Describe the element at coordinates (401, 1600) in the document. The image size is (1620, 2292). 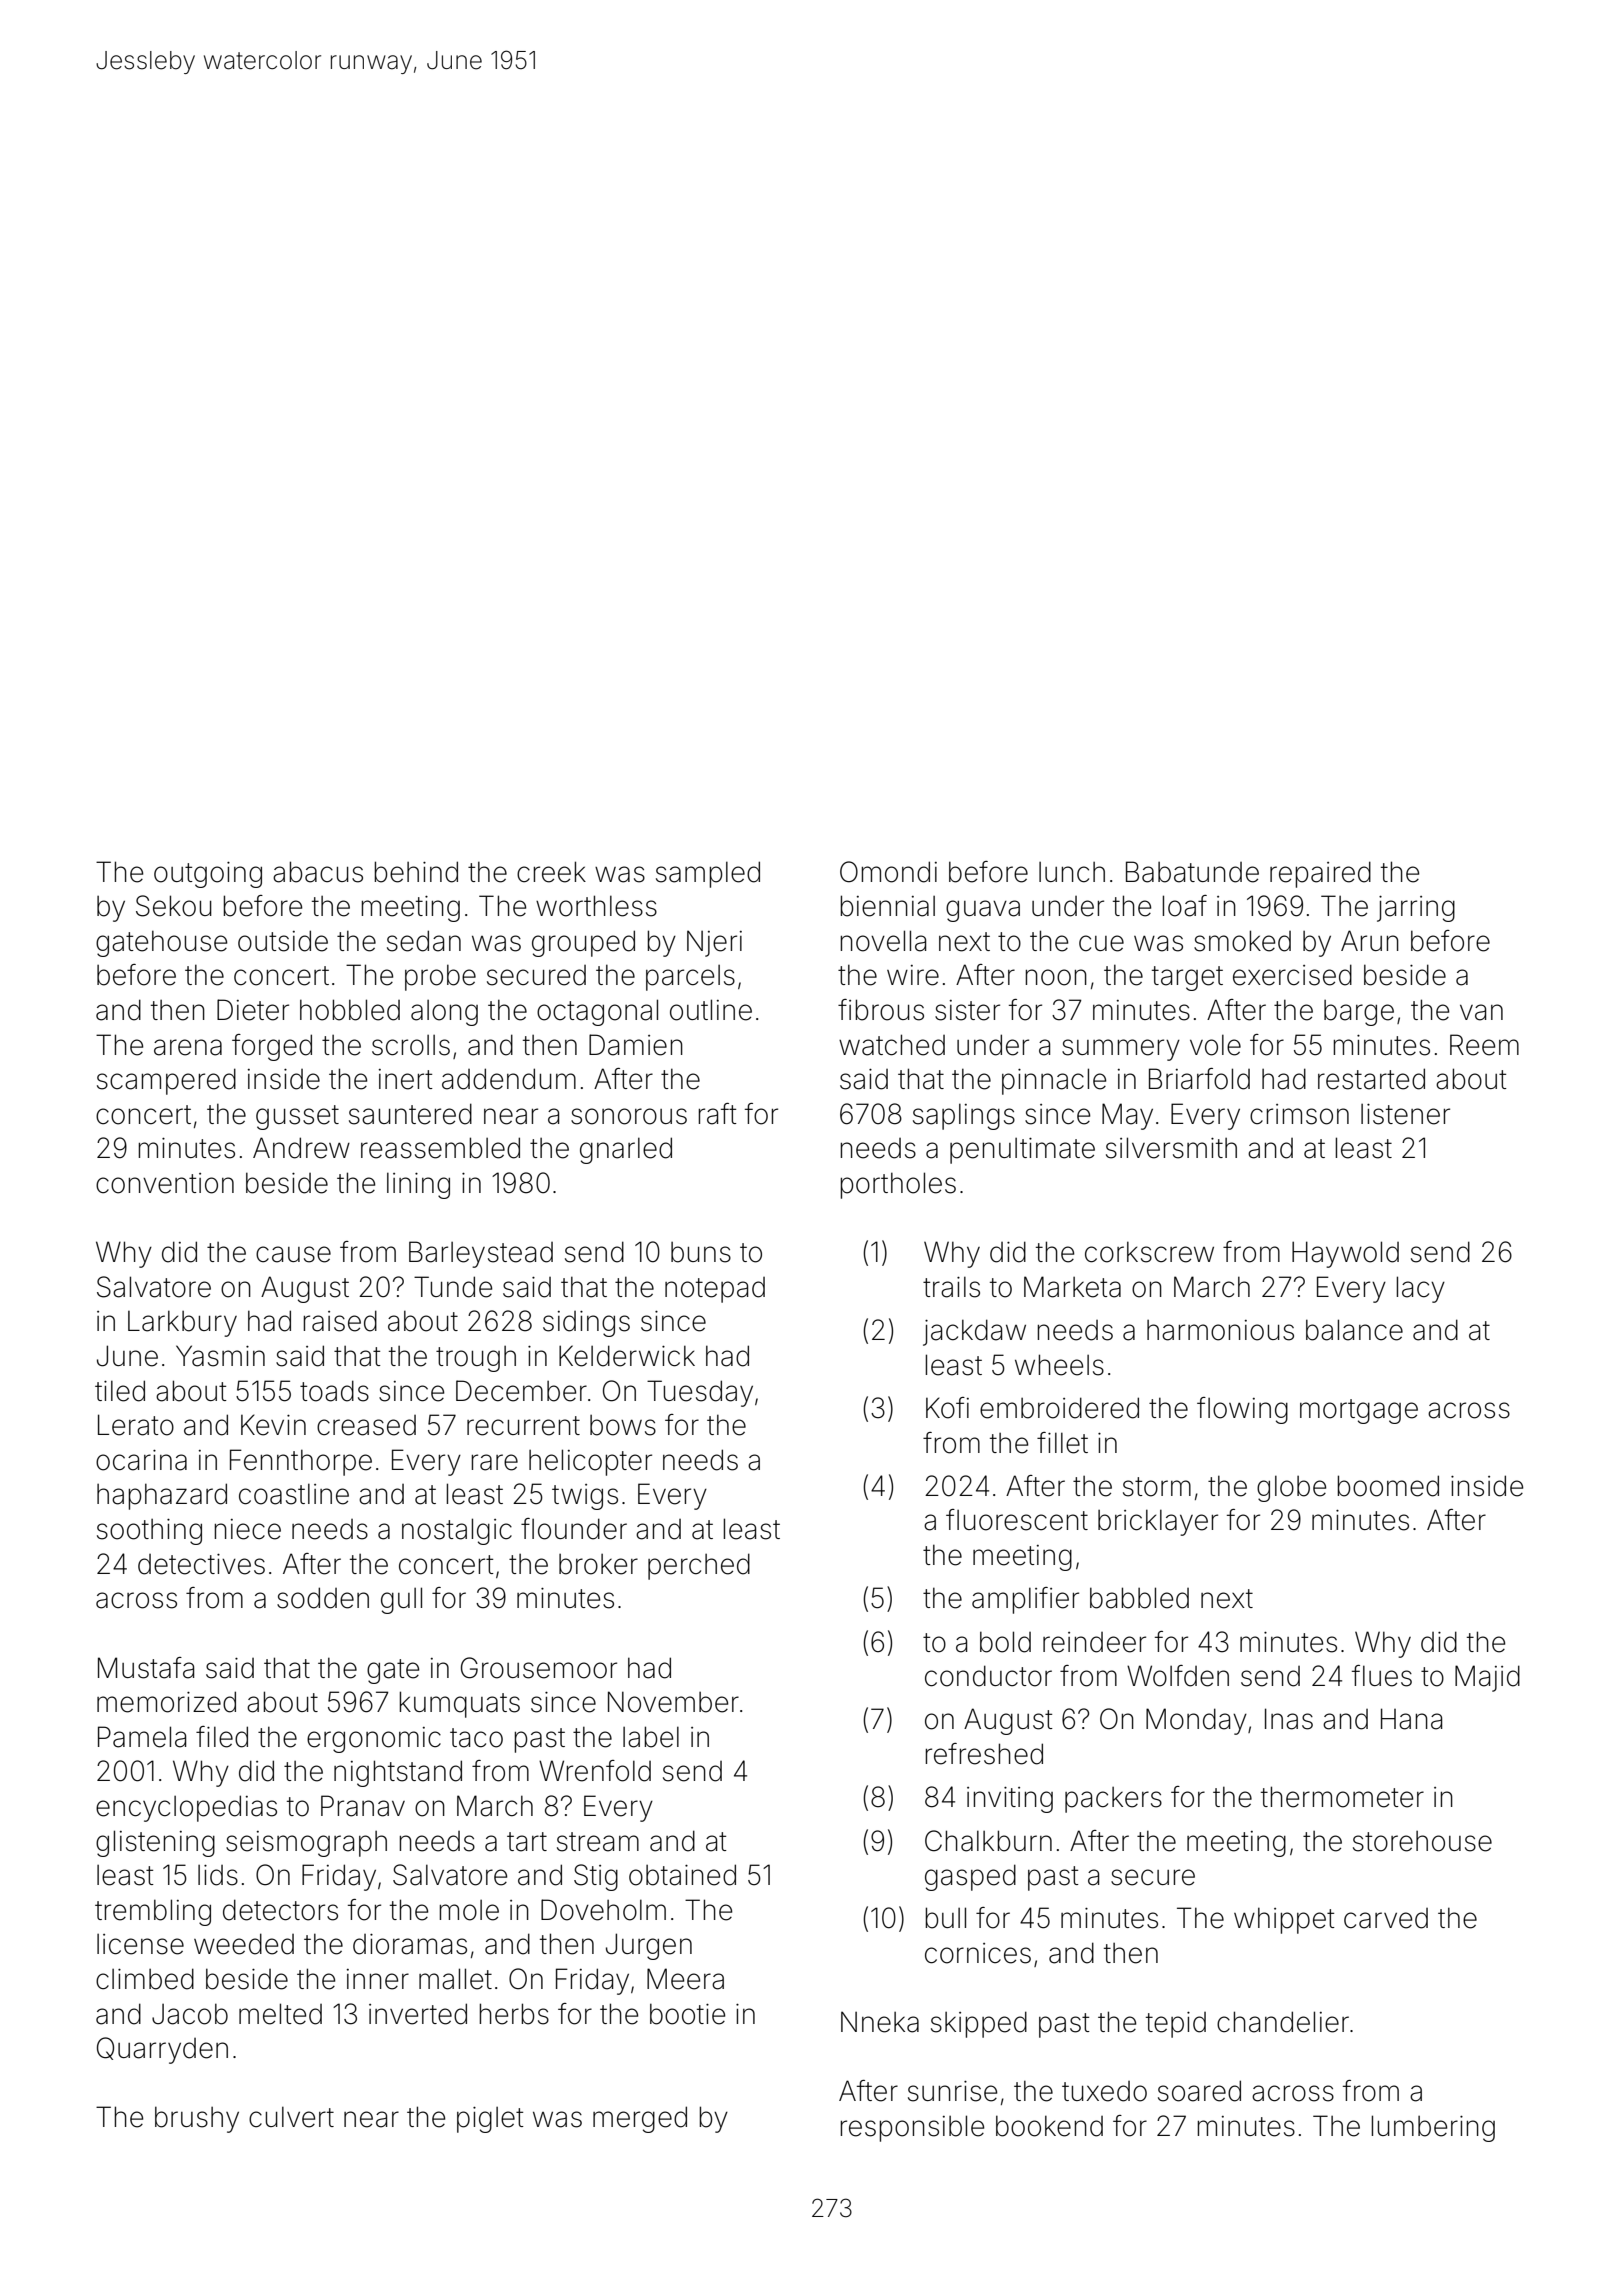
I see `gull` at that location.
